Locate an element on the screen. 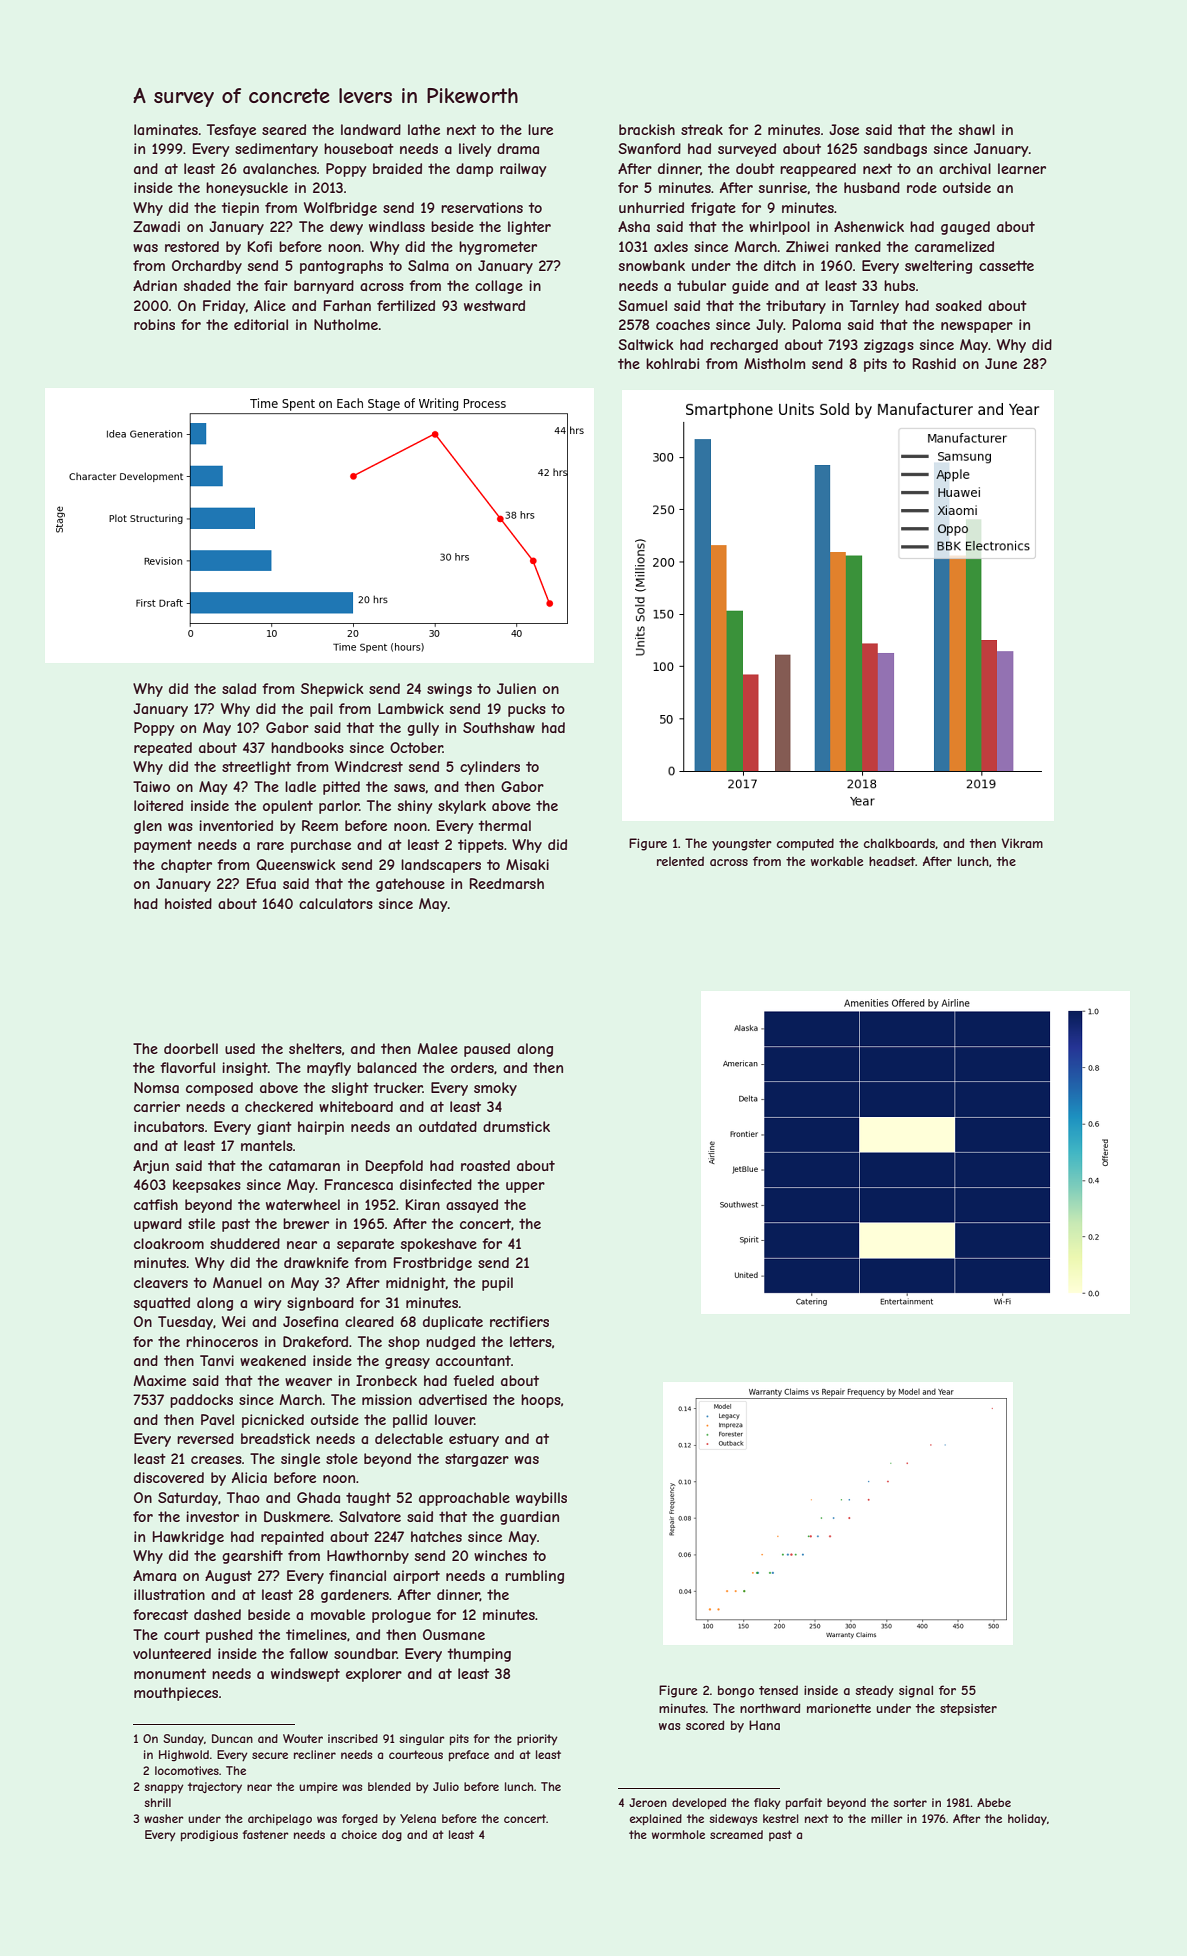 The height and width of the screenshot is (1956, 1187). newspaper is located at coordinates (977, 327).
